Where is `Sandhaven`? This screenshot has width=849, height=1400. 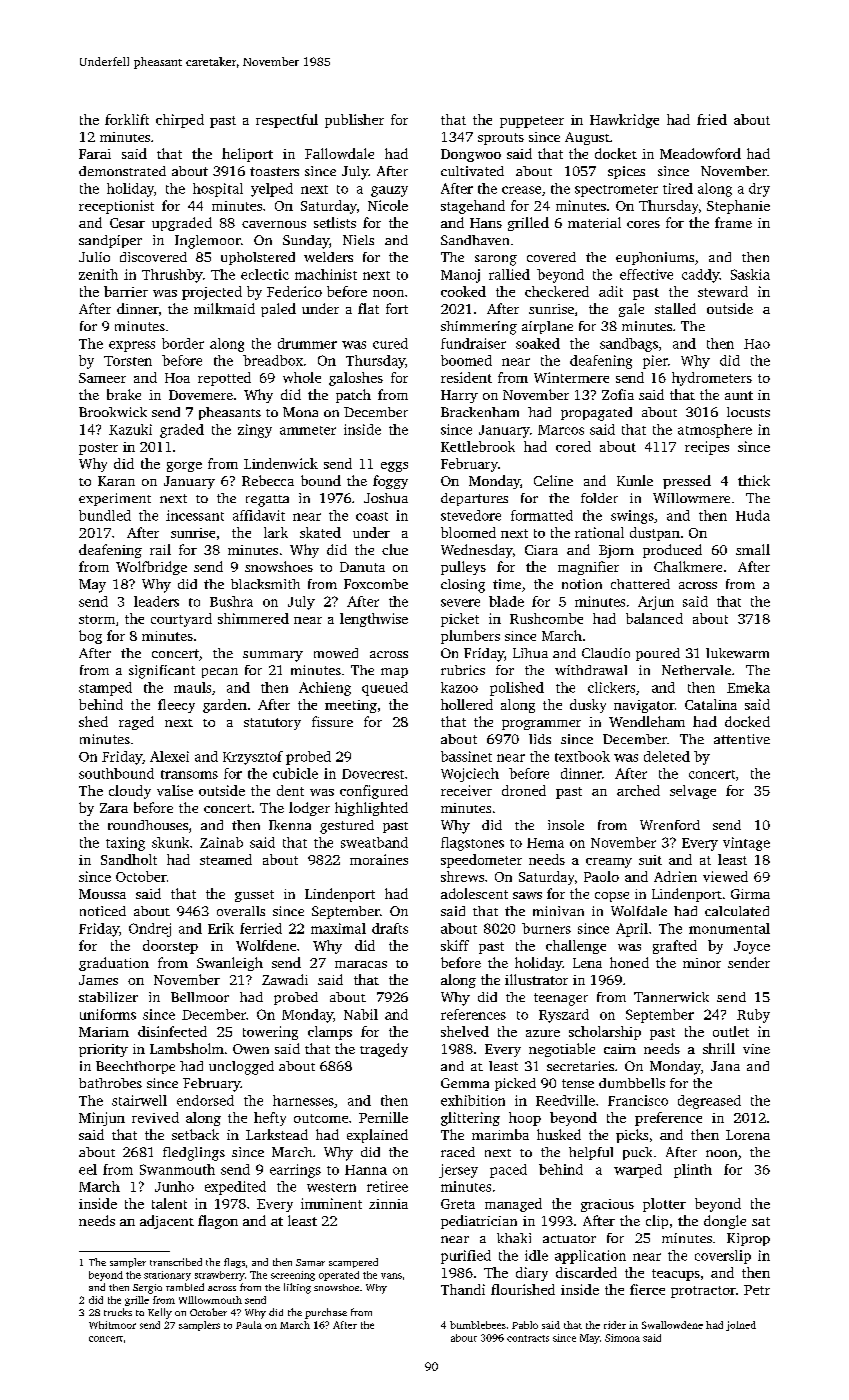
Sandhaven is located at coordinates (475, 240).
